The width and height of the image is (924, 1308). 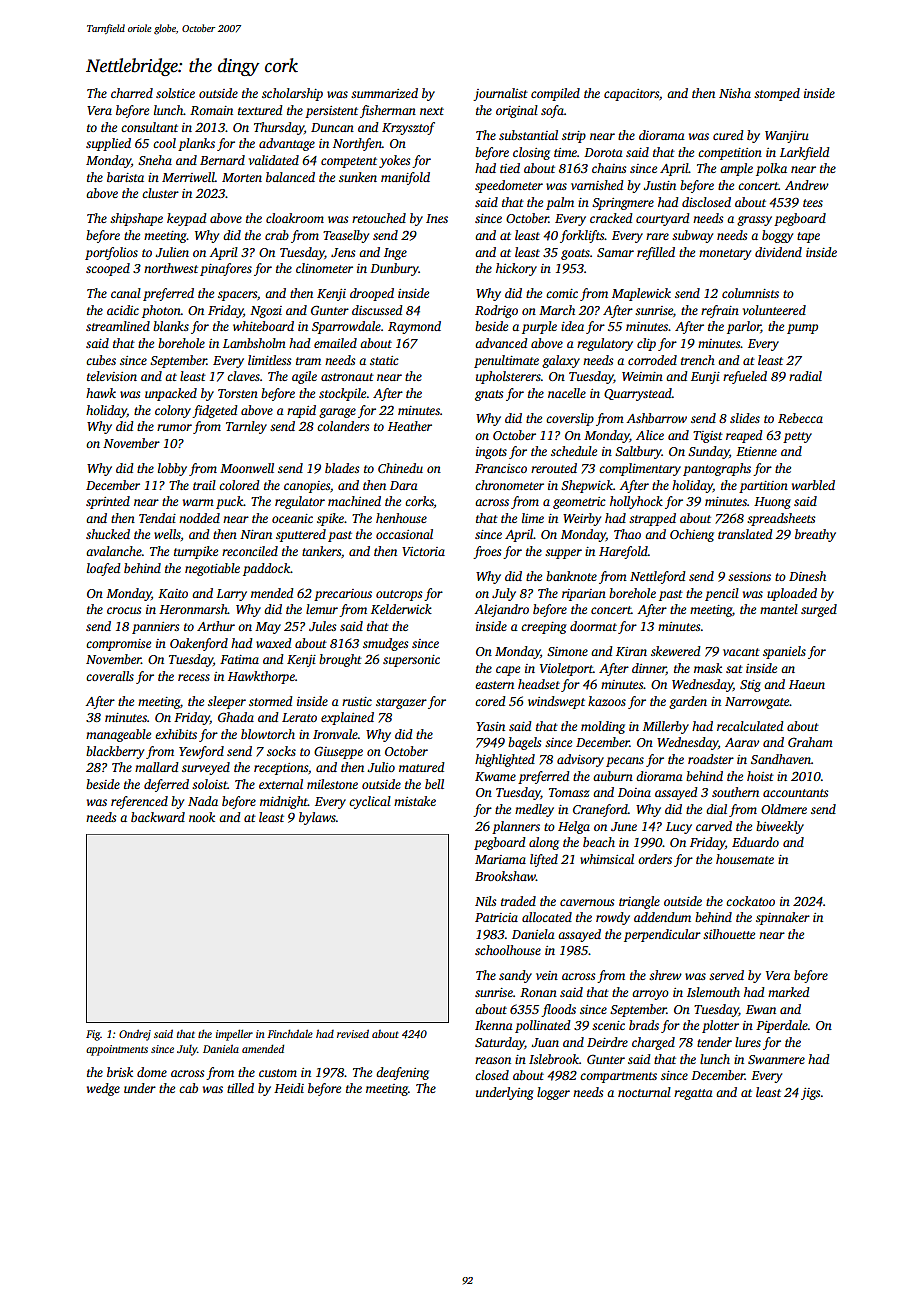 What do you see at coordinates (802, 329) in the image?
I see `pump` at bounding box center [802, 329].
